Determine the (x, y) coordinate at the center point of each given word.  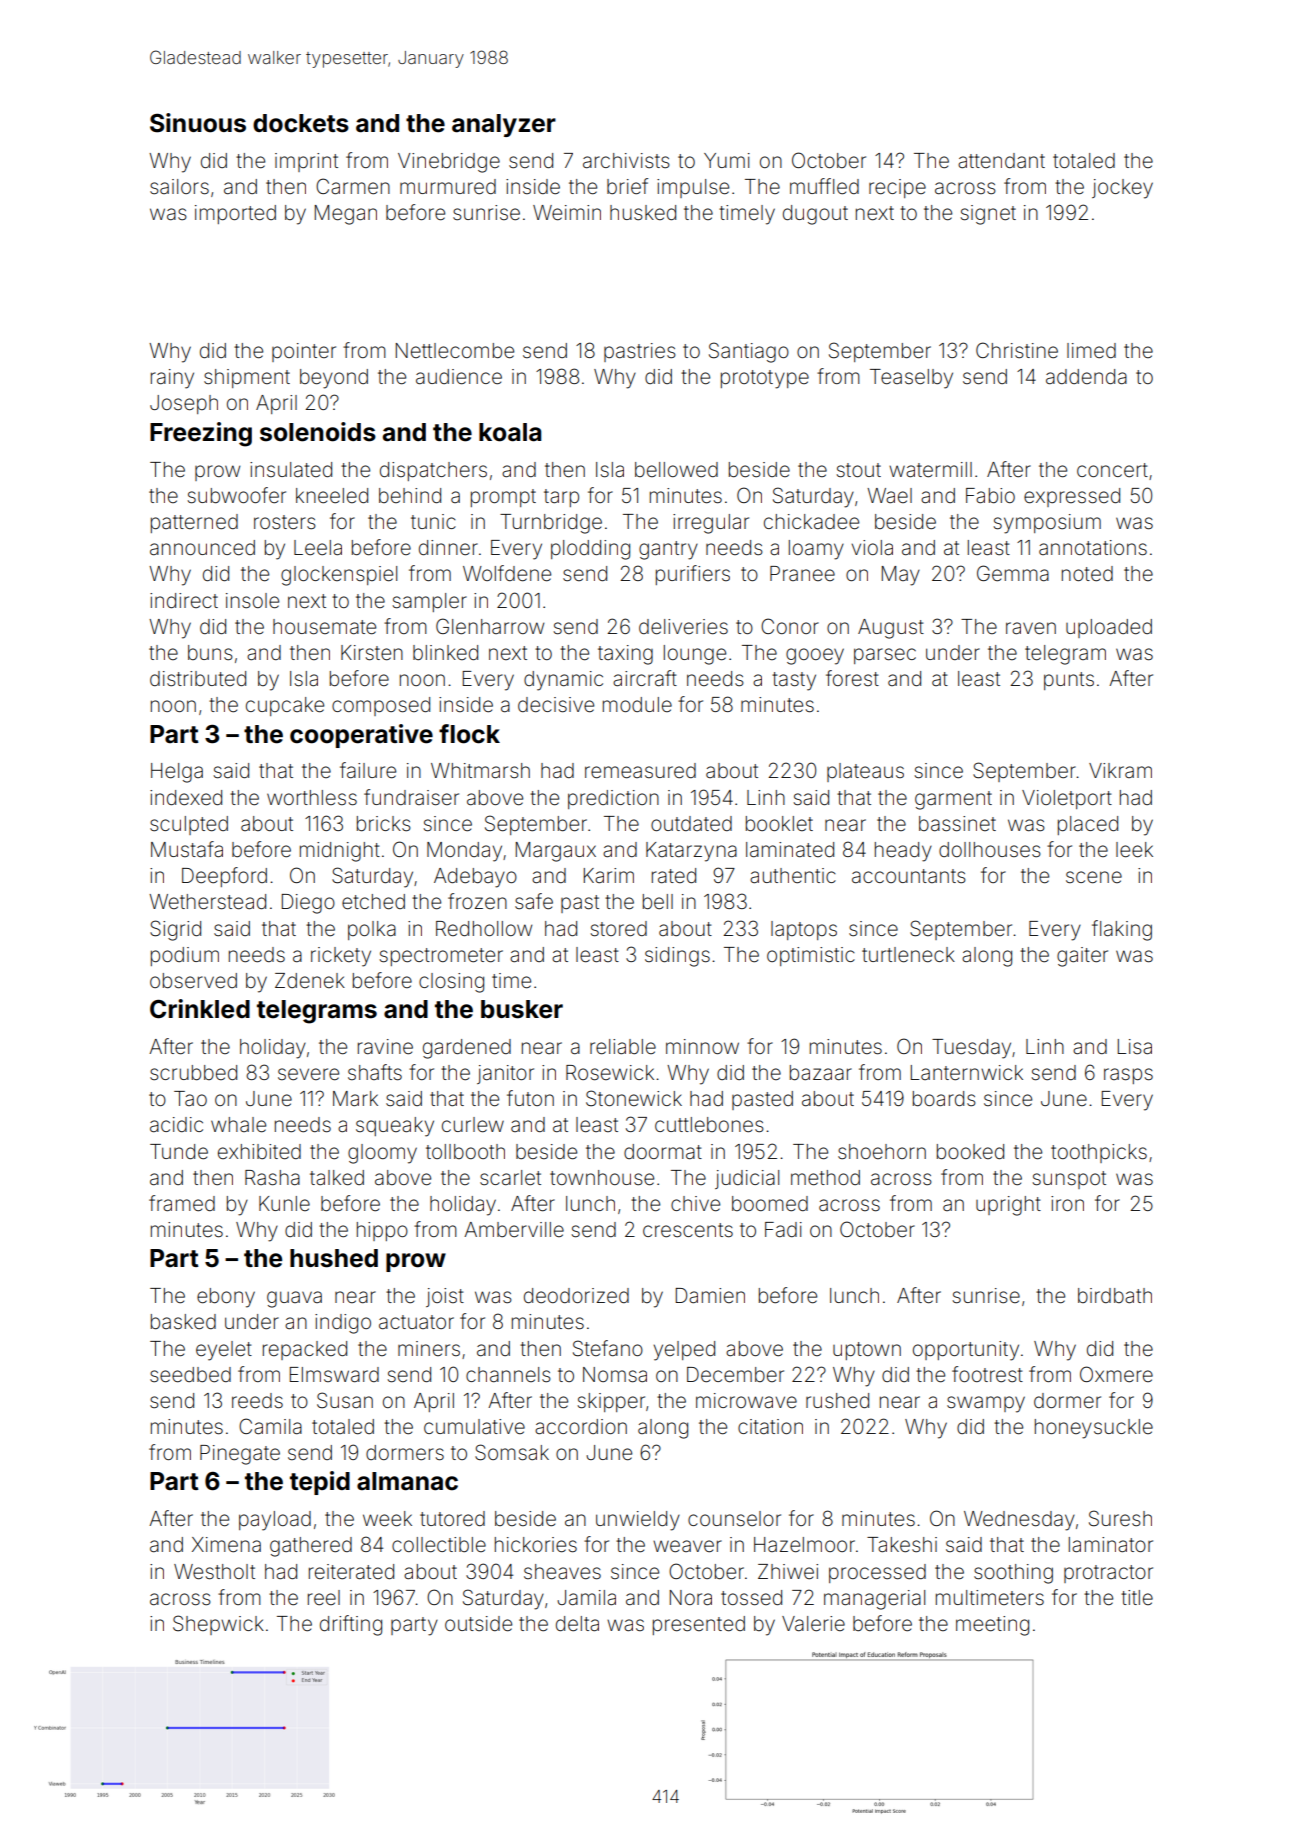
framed (182, 1203)
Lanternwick (967, 1073)
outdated (691, 824)
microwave (746, 1400)
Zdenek (310, 980)
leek (1134, 850)
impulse (693, 188)
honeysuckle (1094, 1429)
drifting (351, 1625)
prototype (765, 379)
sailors (179, 187)
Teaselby (911, 379)
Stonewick (634, 1098)
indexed (186, 798)
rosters (285, 522)
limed (1091, 351)
